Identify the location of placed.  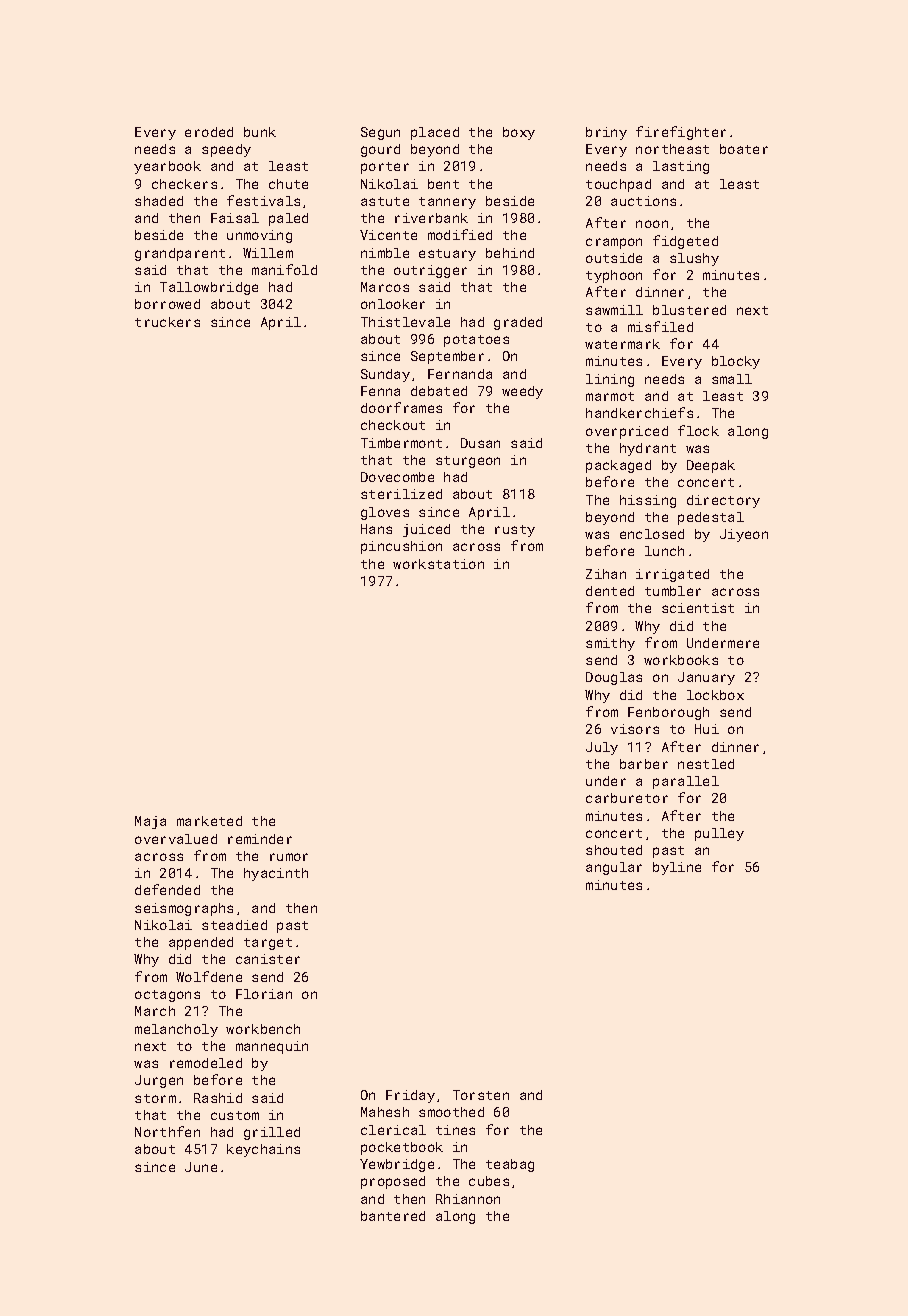
(435, 133).
